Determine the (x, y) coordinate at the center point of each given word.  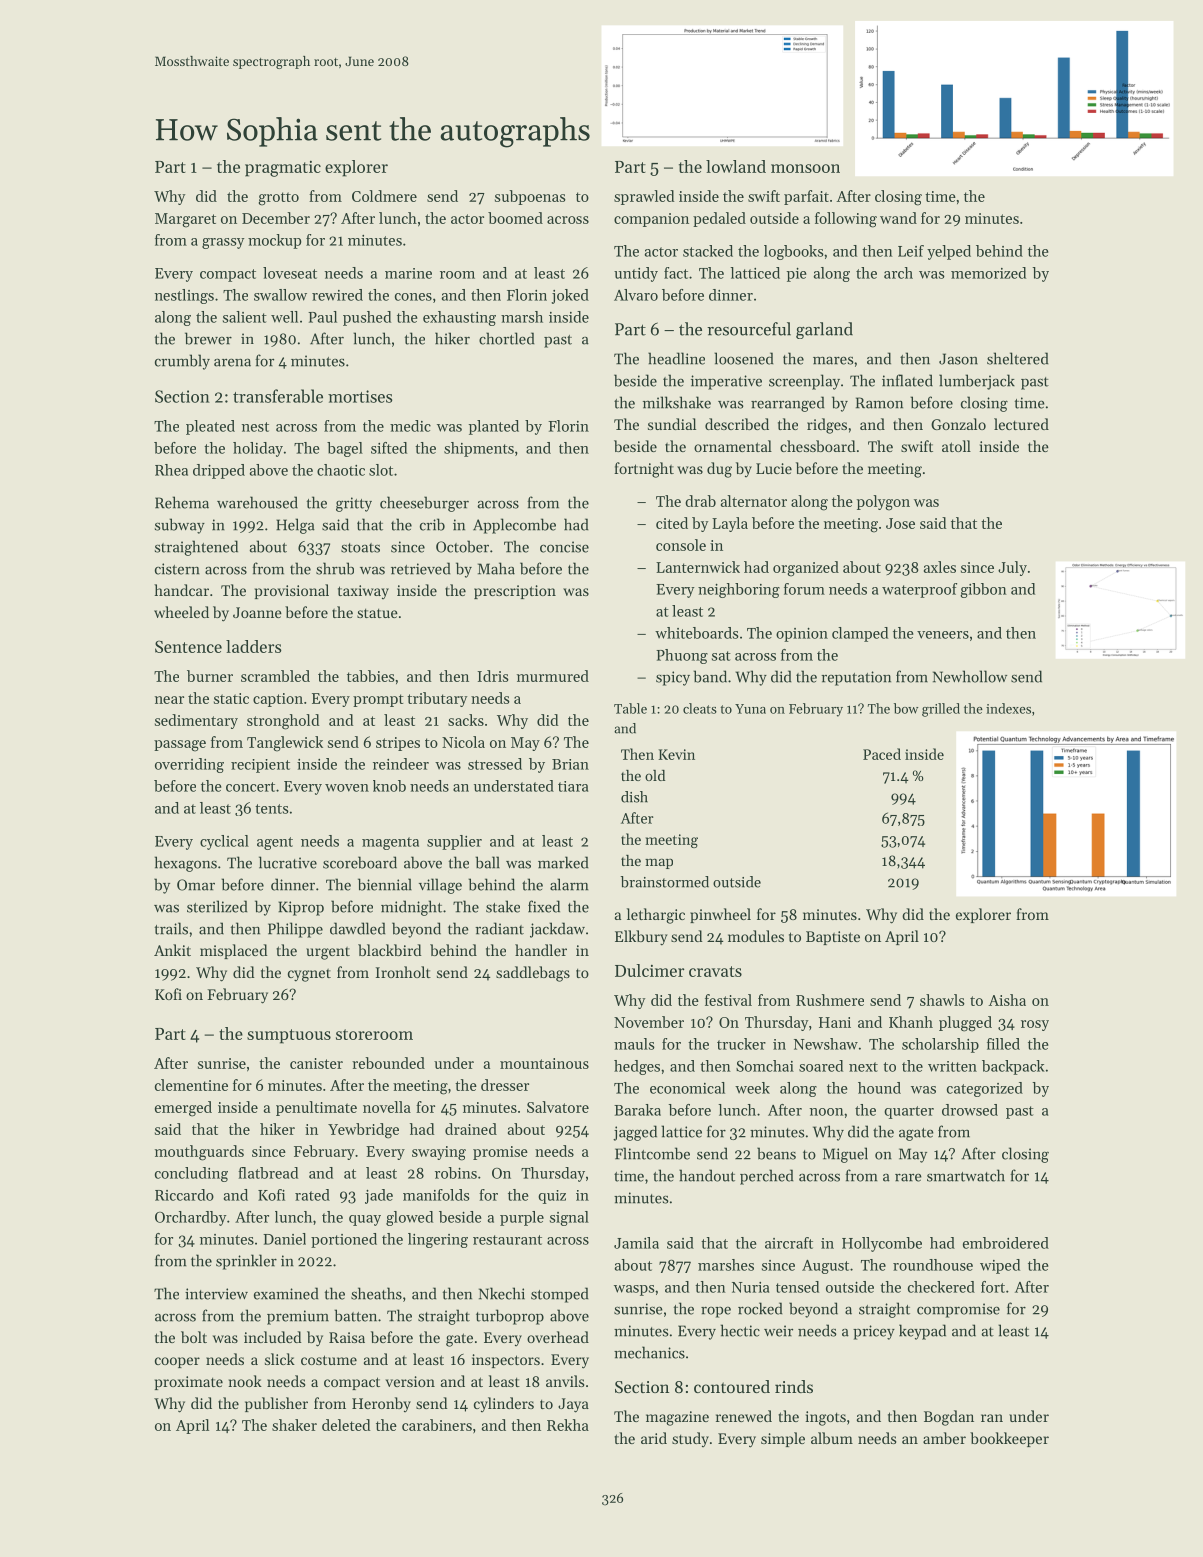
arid (654, 1438)
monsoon (805, 168)
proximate (189, 1383)
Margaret (185, 220)
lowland (736, 166)
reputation (856, 678)
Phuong (682, 656)
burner (210, 676)
